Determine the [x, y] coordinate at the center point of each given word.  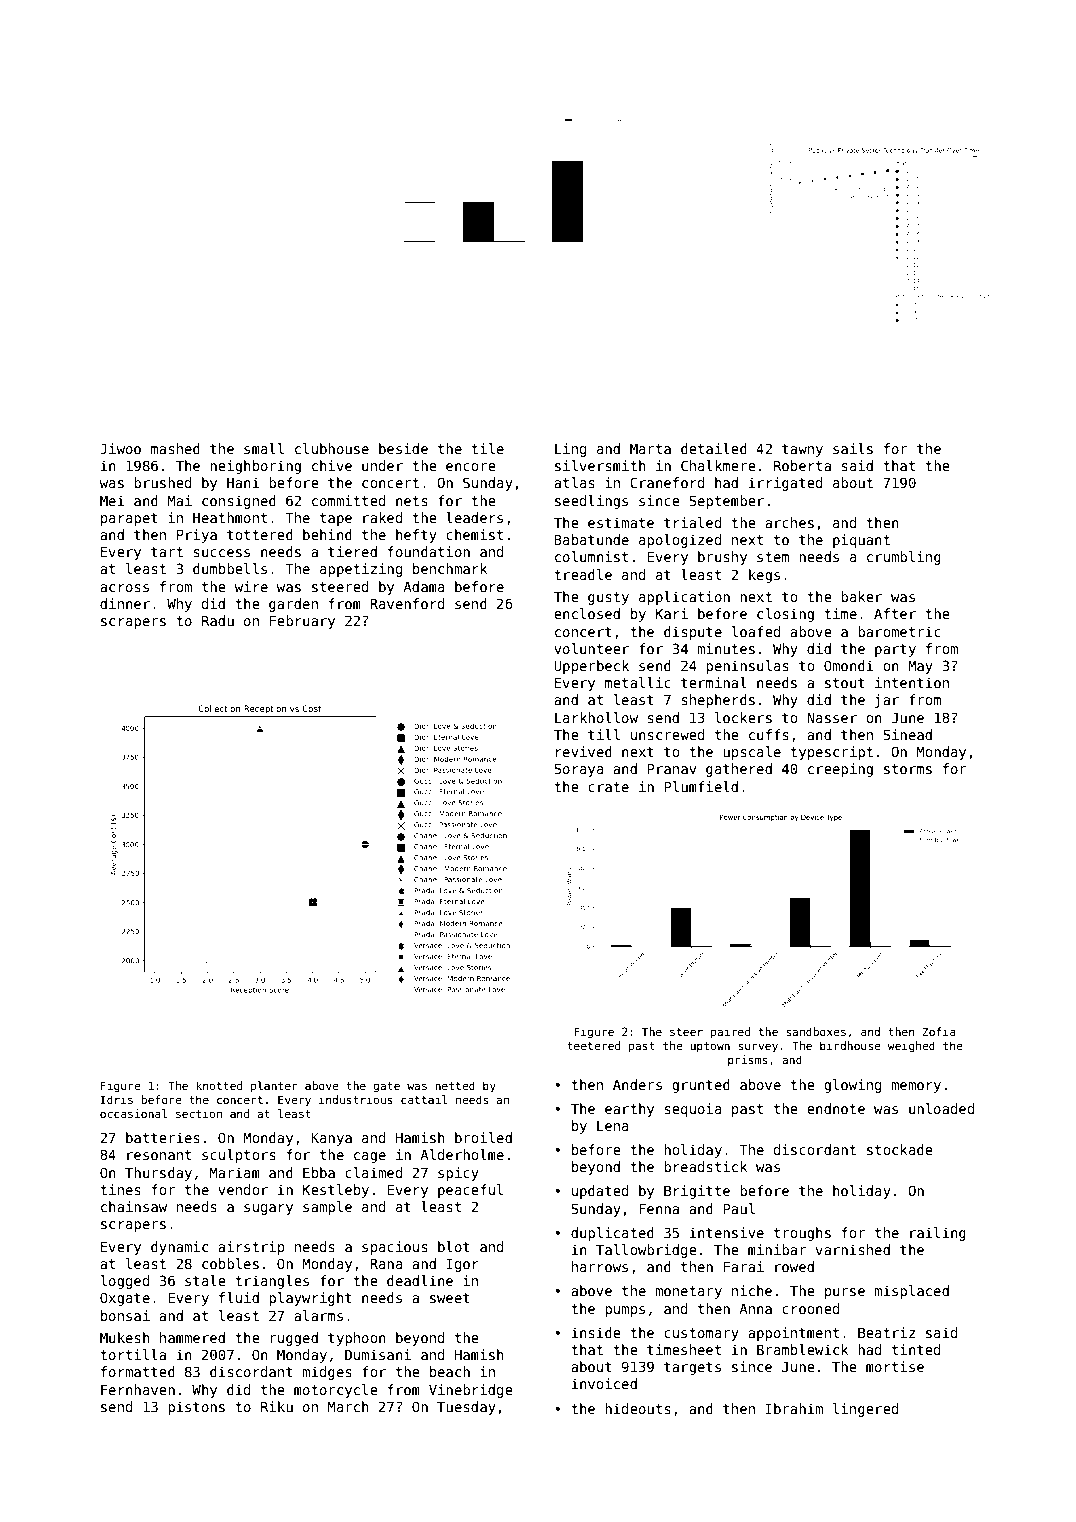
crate [608, 787]
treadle [583, 574]
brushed [162, 482]
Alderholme [462, 1154]
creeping [840, 770]
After [895, 613]
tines [120, 1189]
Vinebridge [471, 1391]
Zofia [939, 1031]
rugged [294, 1339]
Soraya [579, 770]
